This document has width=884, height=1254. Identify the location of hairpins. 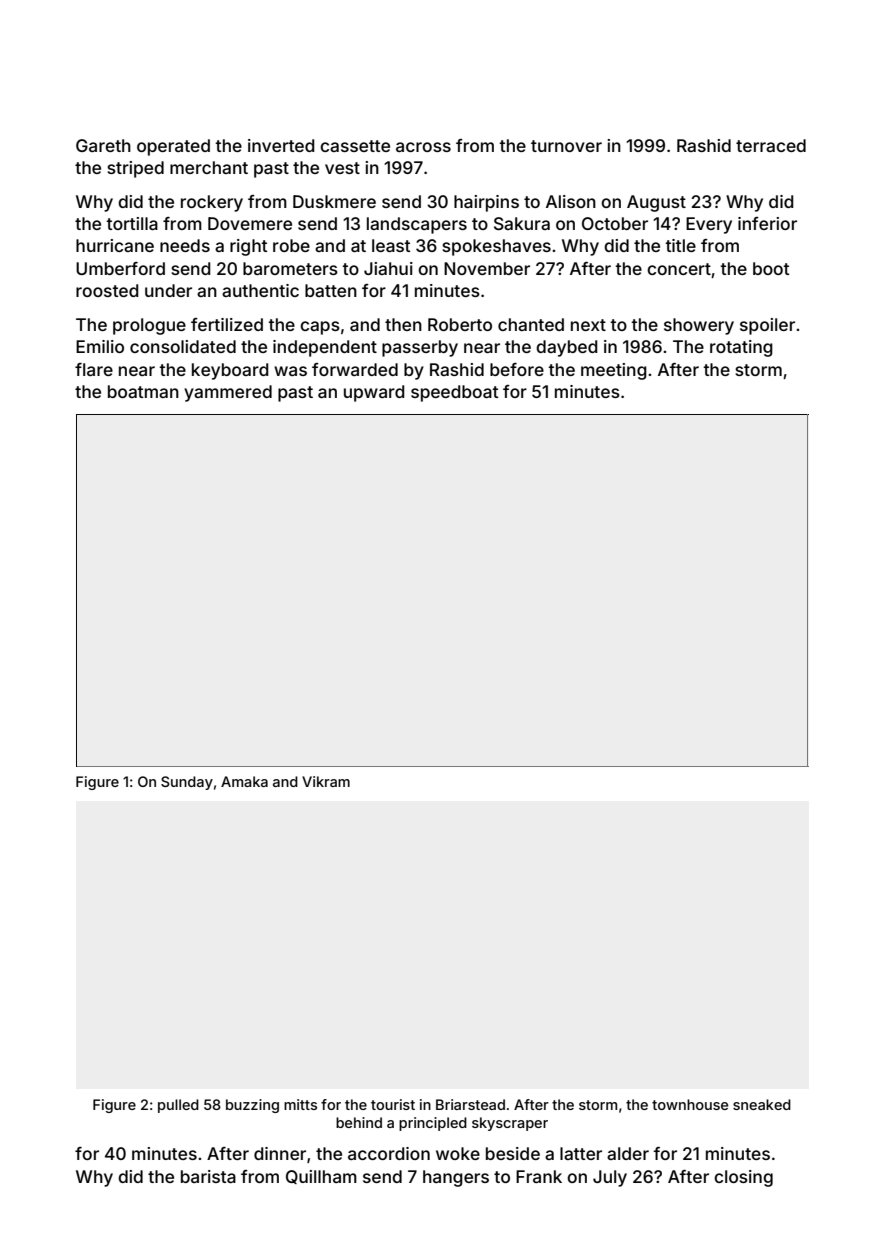
(486, 203).
